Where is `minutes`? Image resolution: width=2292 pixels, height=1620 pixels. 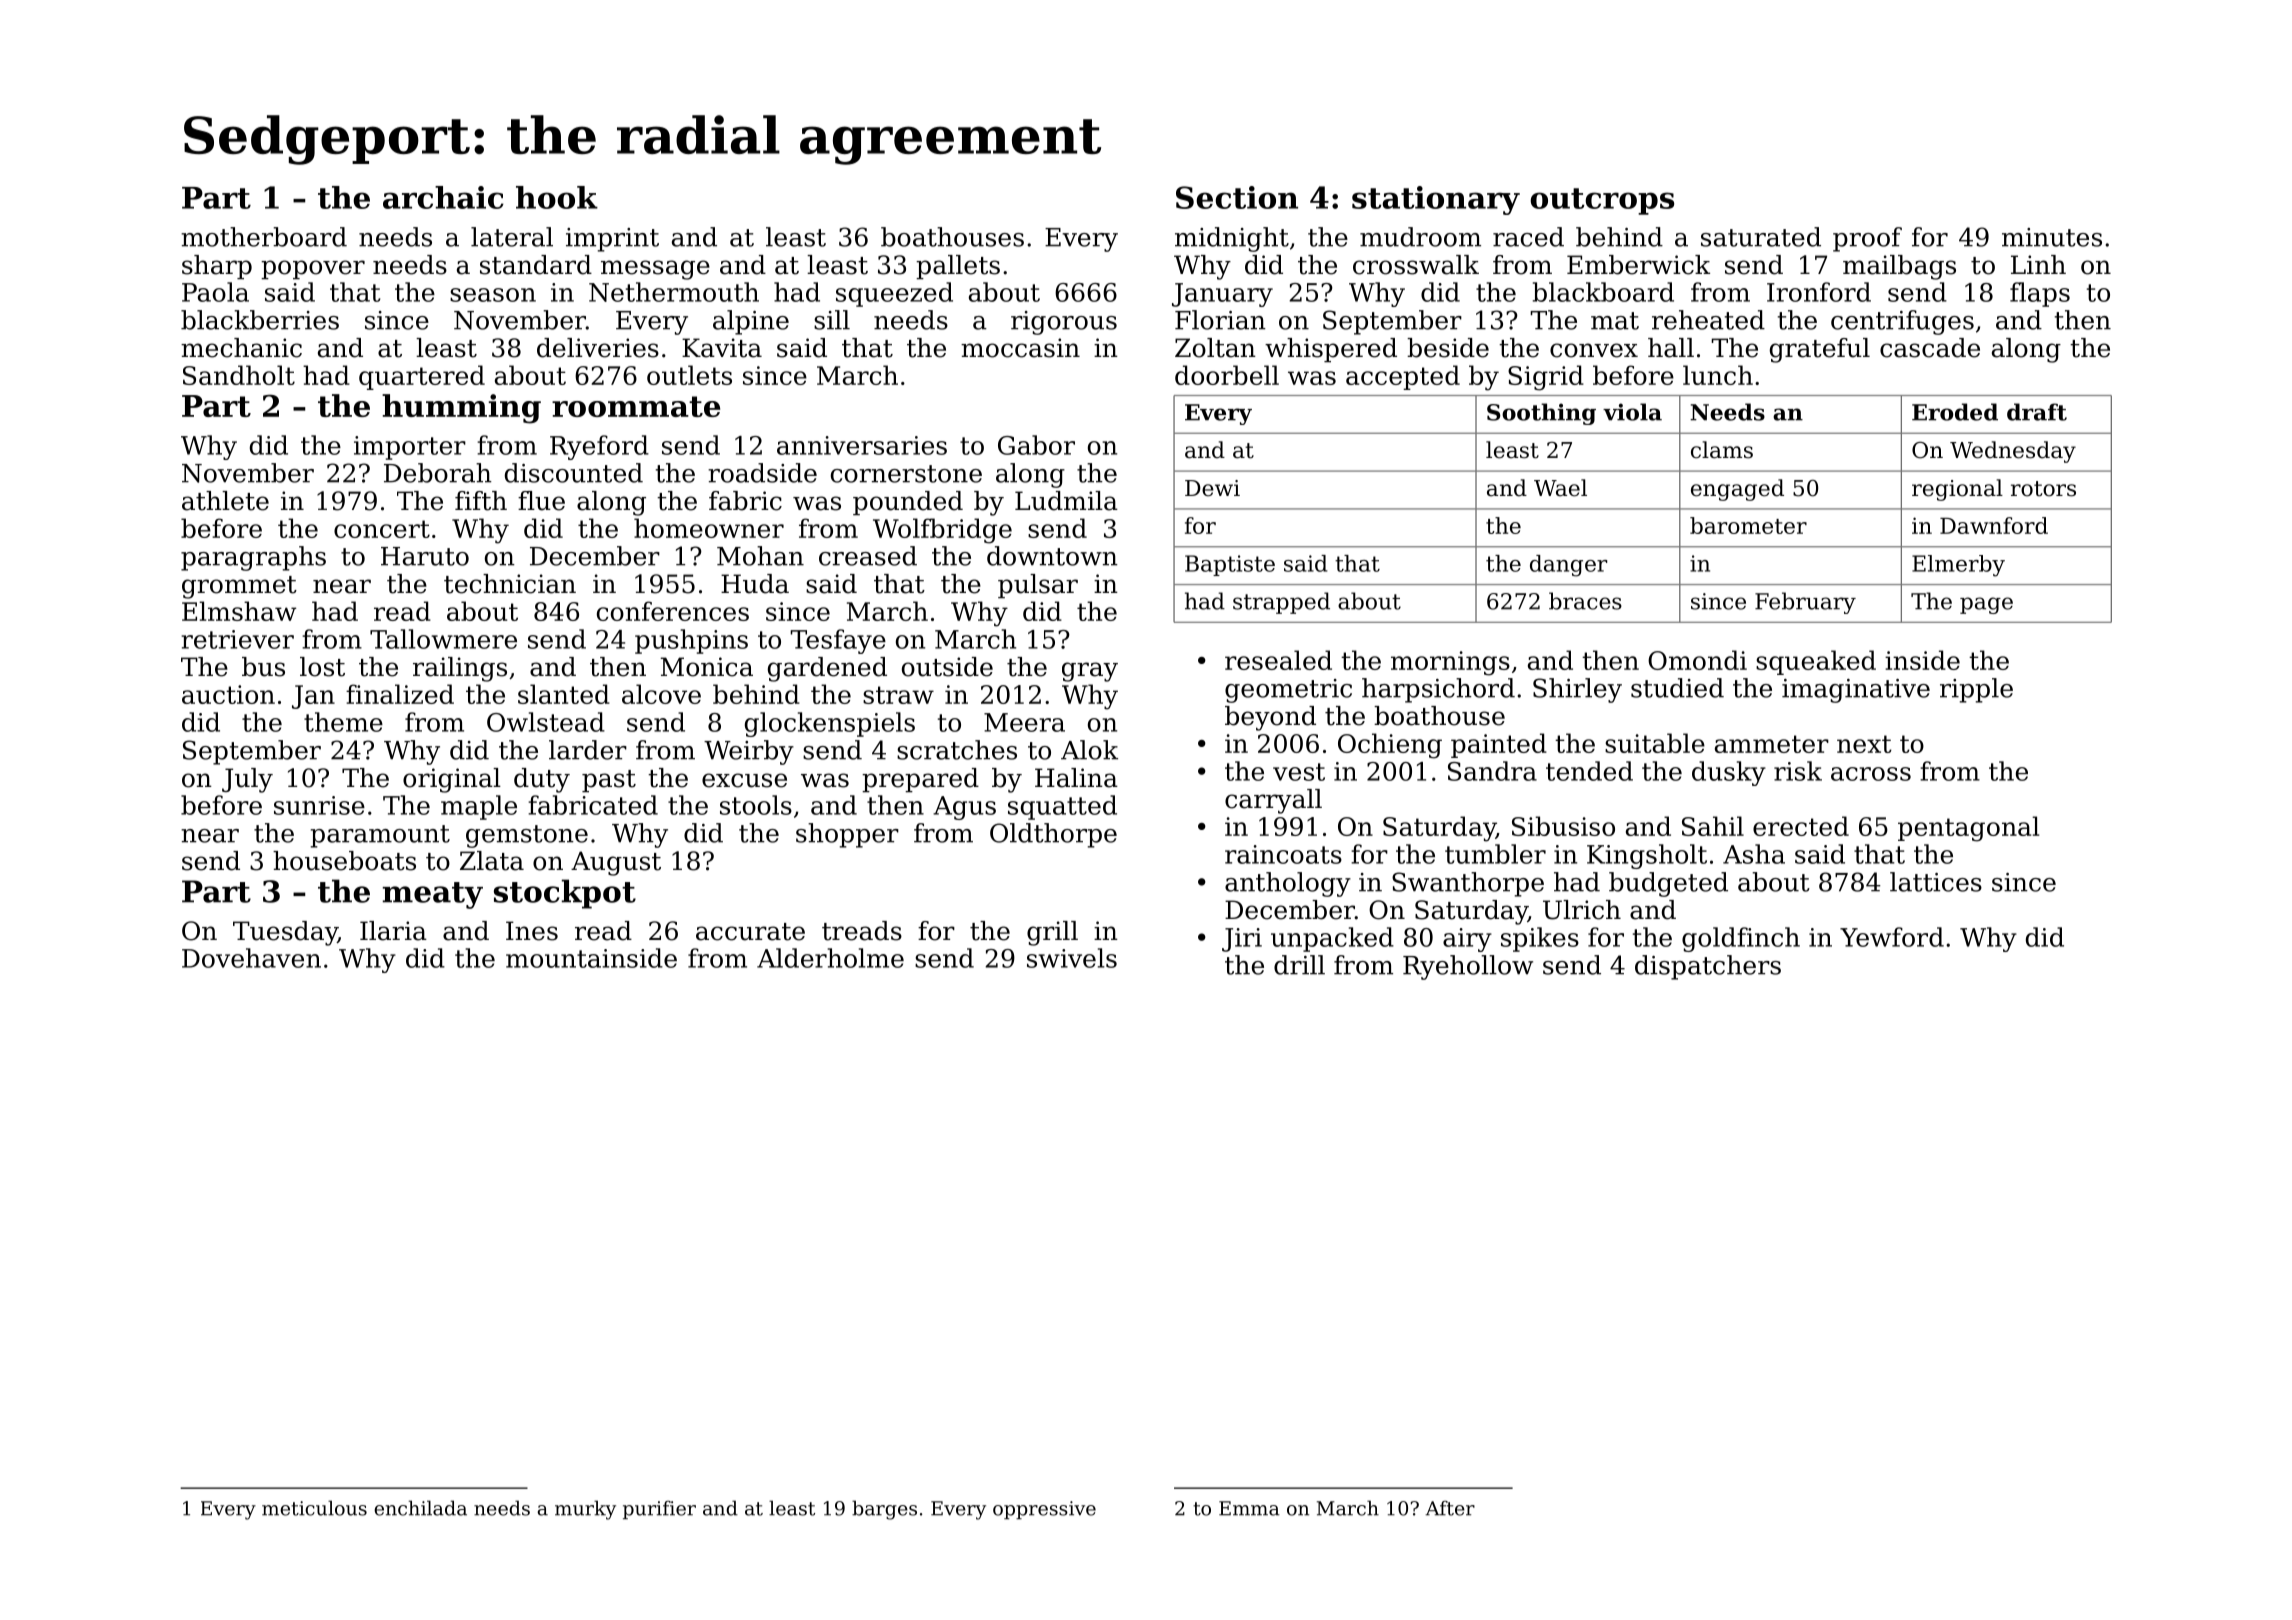 minutes is located at coordinates (2052, 237).
